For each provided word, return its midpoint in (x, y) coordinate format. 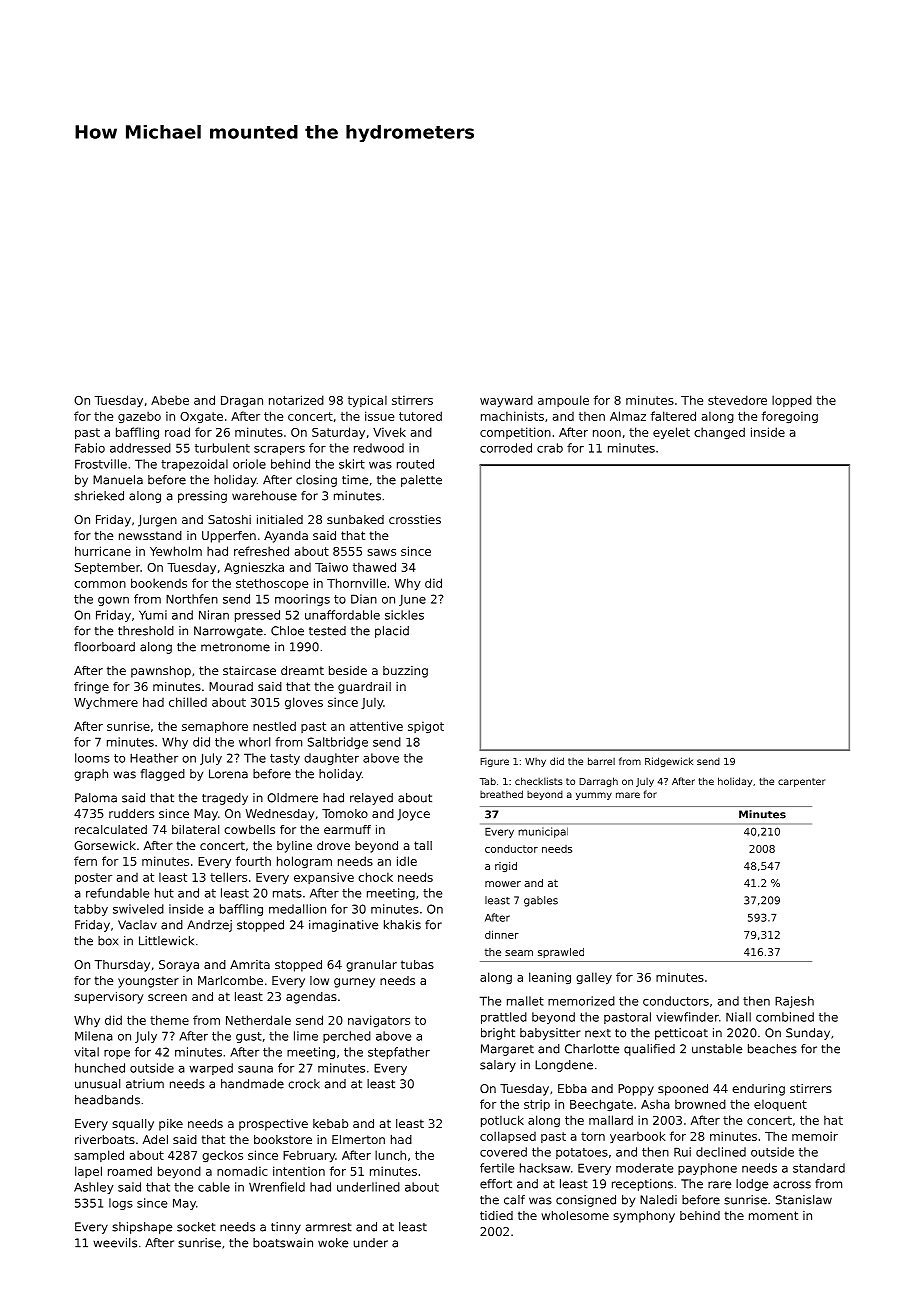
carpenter (801, 782)
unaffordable (342, 615)
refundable (117, 893)
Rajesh (794, 1002)
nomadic (242, 1171)
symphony (644, 1217)
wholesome (575, 1215)
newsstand (150, 535)
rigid (506, 867)
